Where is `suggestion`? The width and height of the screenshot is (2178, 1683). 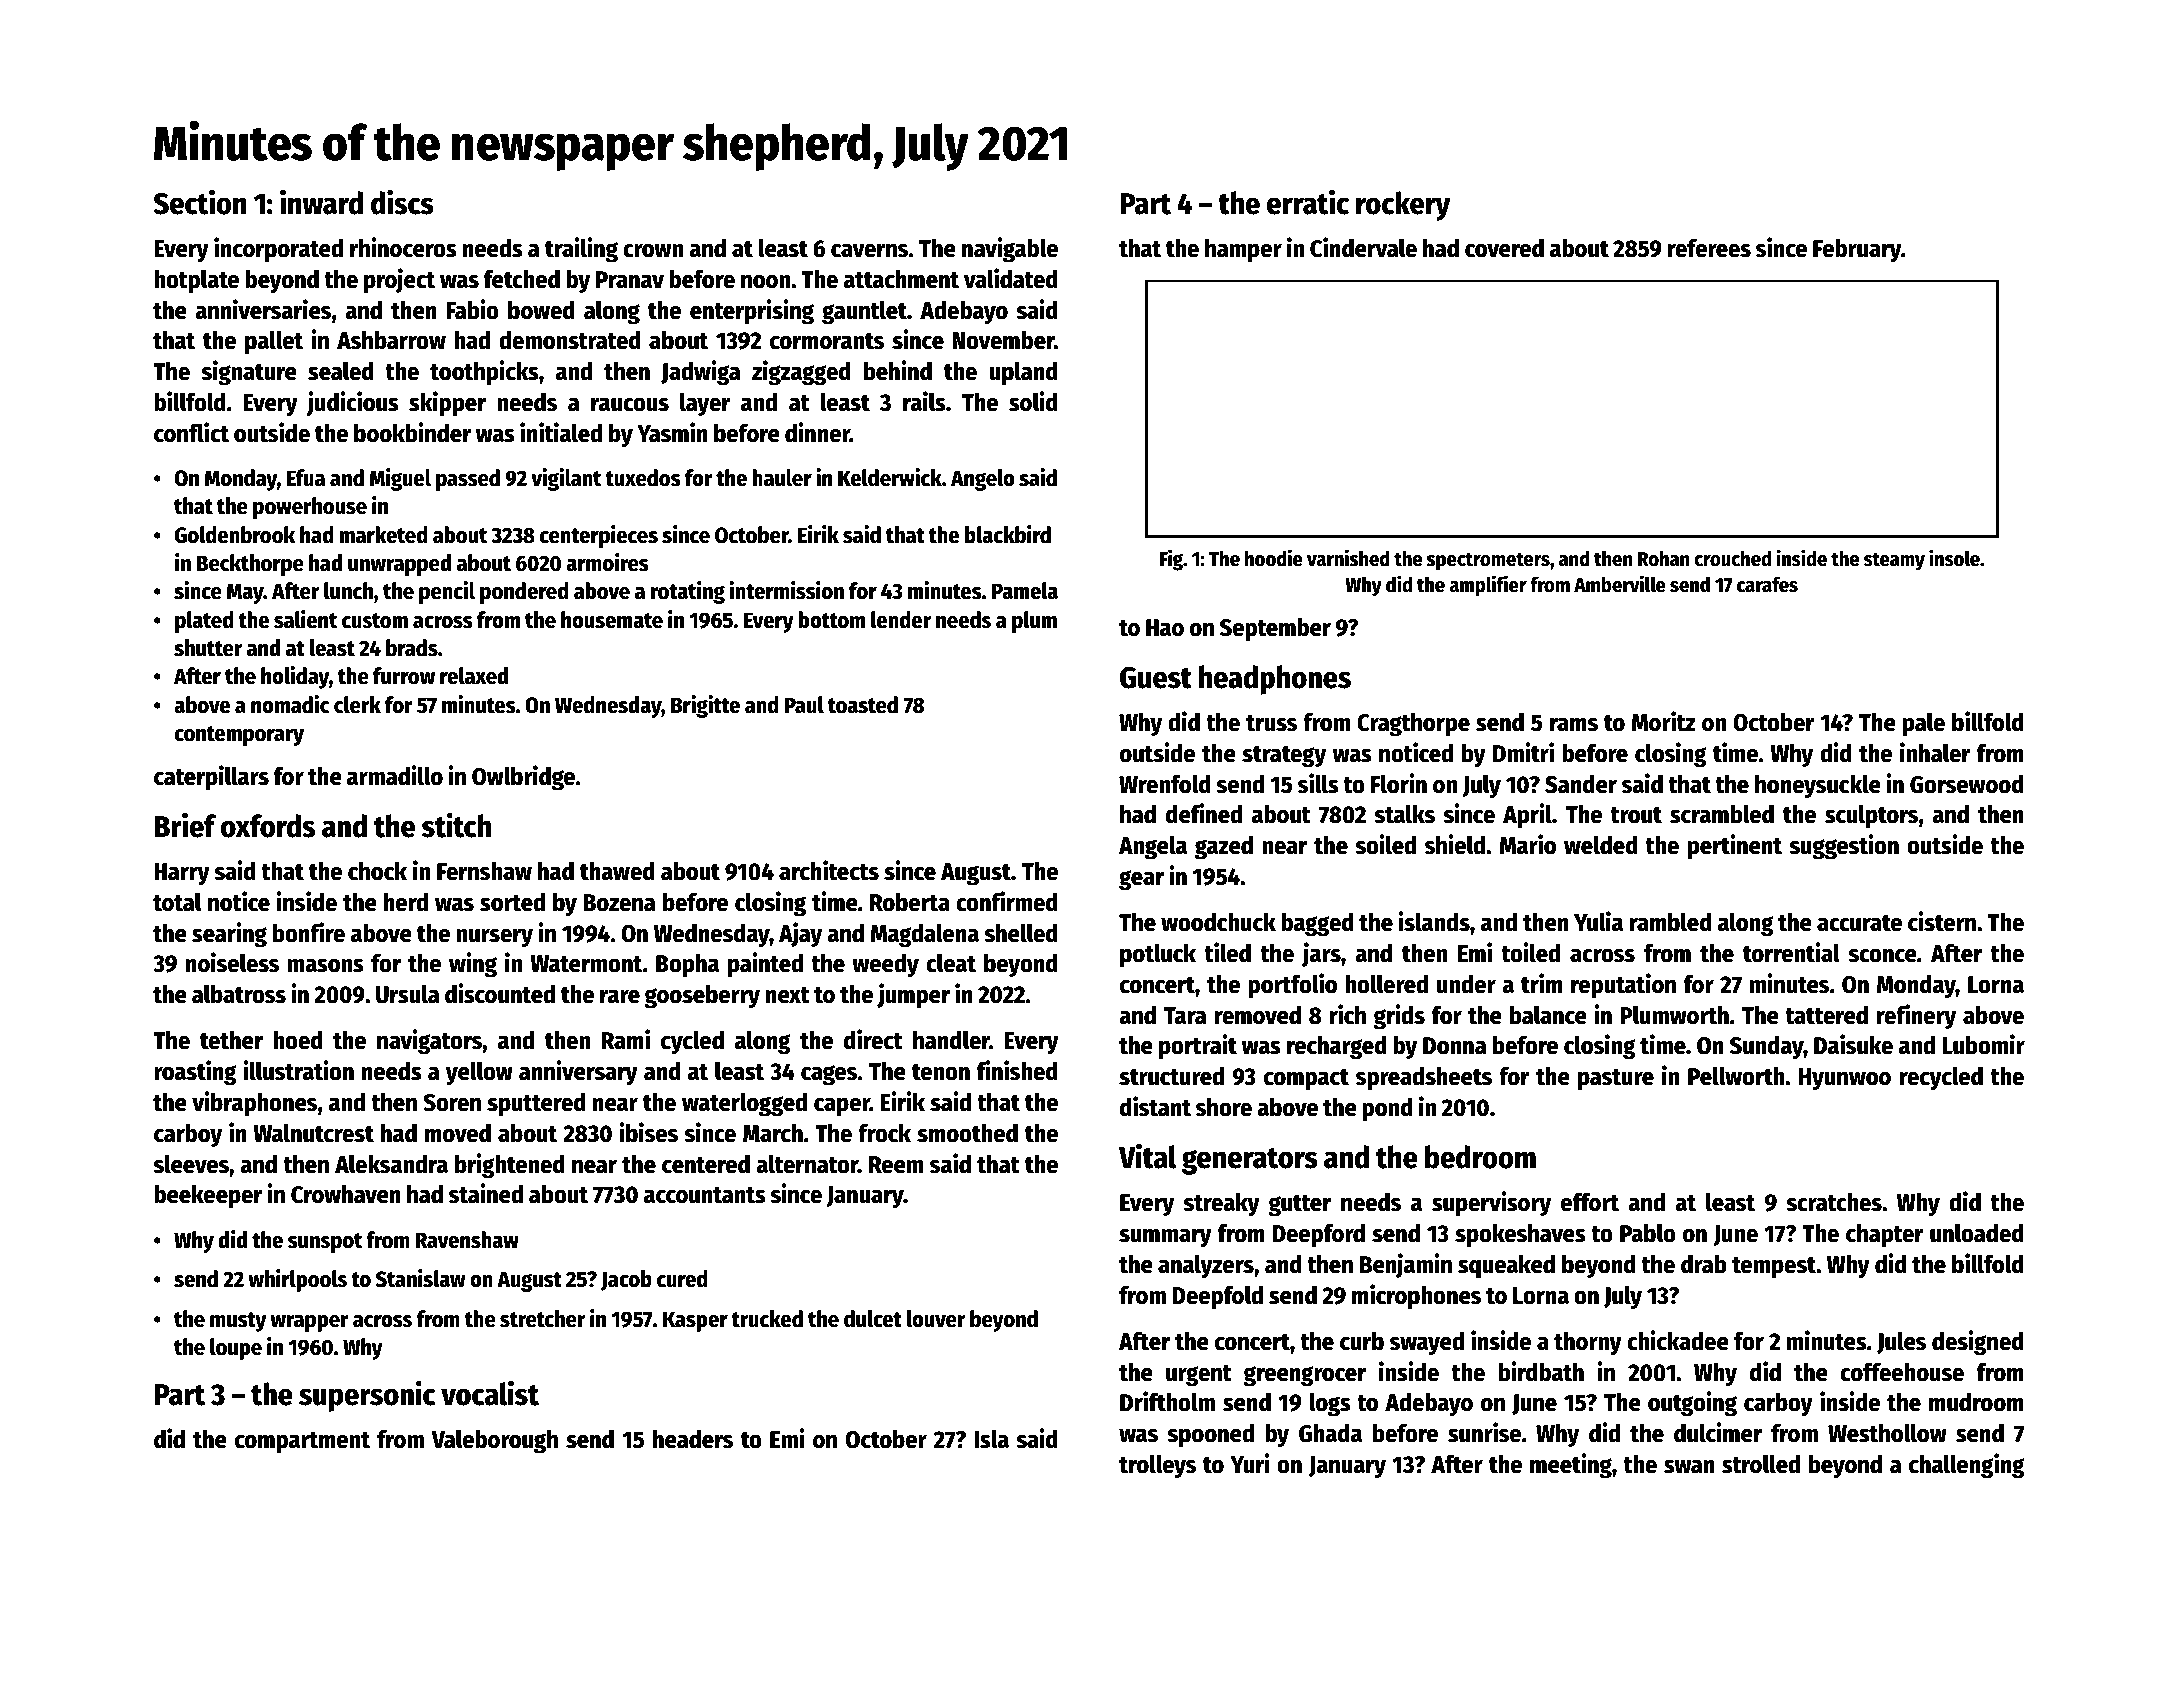
suggestion is located at coordinates (1844, 847).
